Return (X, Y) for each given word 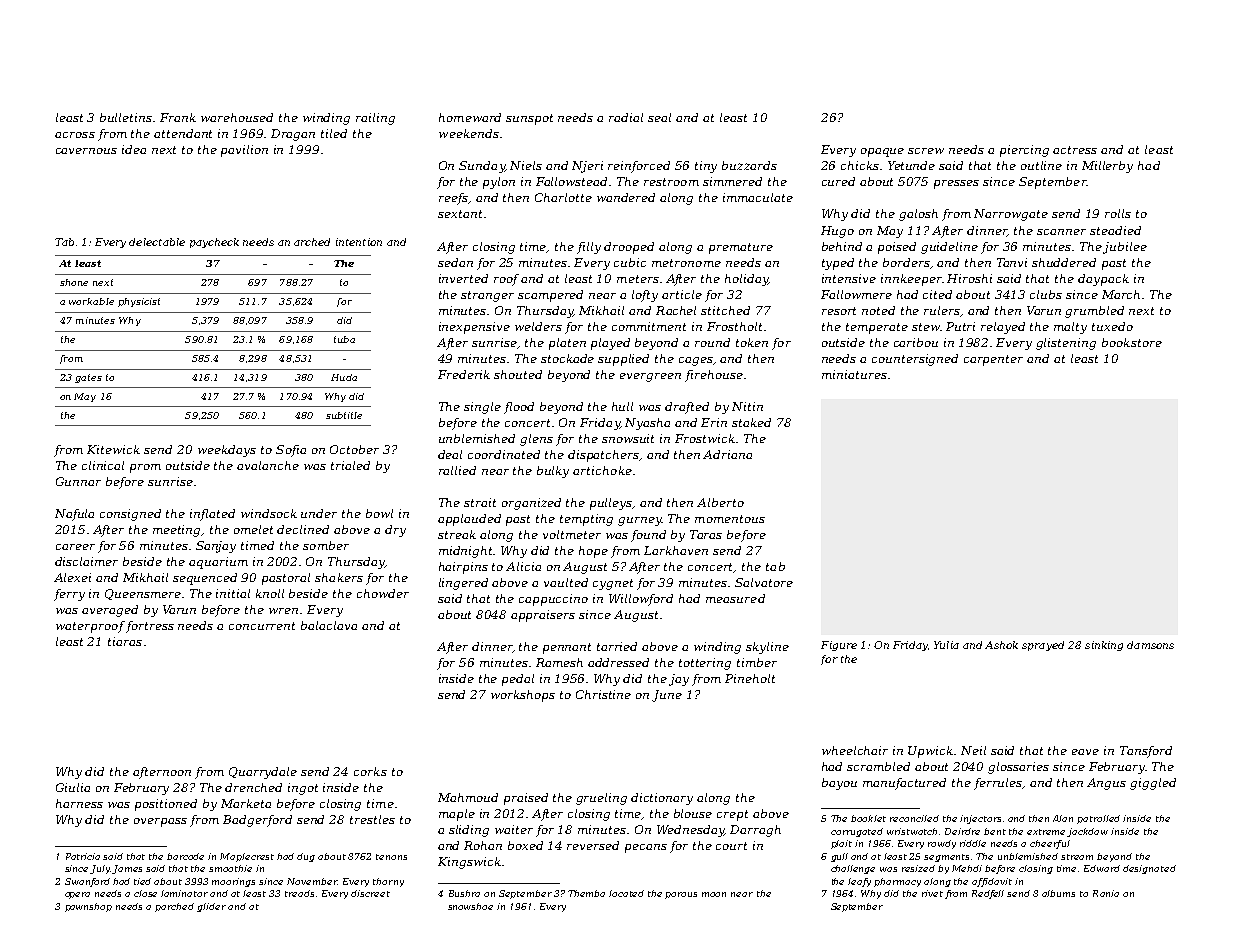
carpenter (993, 360)
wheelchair (855, 750)
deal (450, 454)
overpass (160, 822)
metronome (686, 263)
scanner (1061, 232)
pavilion (244, 151)
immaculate (758, 197)
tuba (344, 339)
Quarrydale (263, 773)
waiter (514, 829)
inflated (212, 515)
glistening (1066, 344)
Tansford (1146, 752)
